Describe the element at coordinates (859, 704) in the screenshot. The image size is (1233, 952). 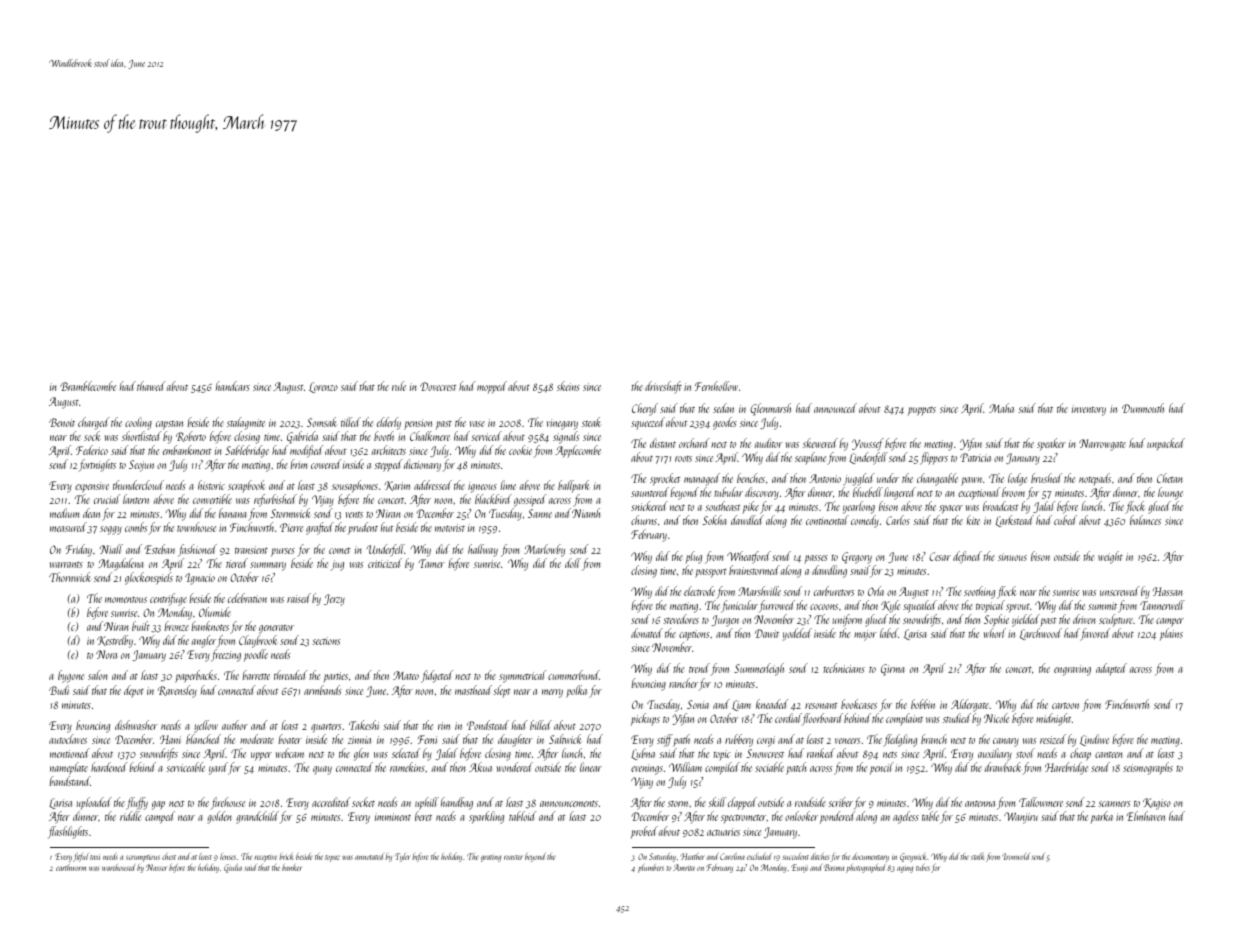
I see `bookcases` at that location.
